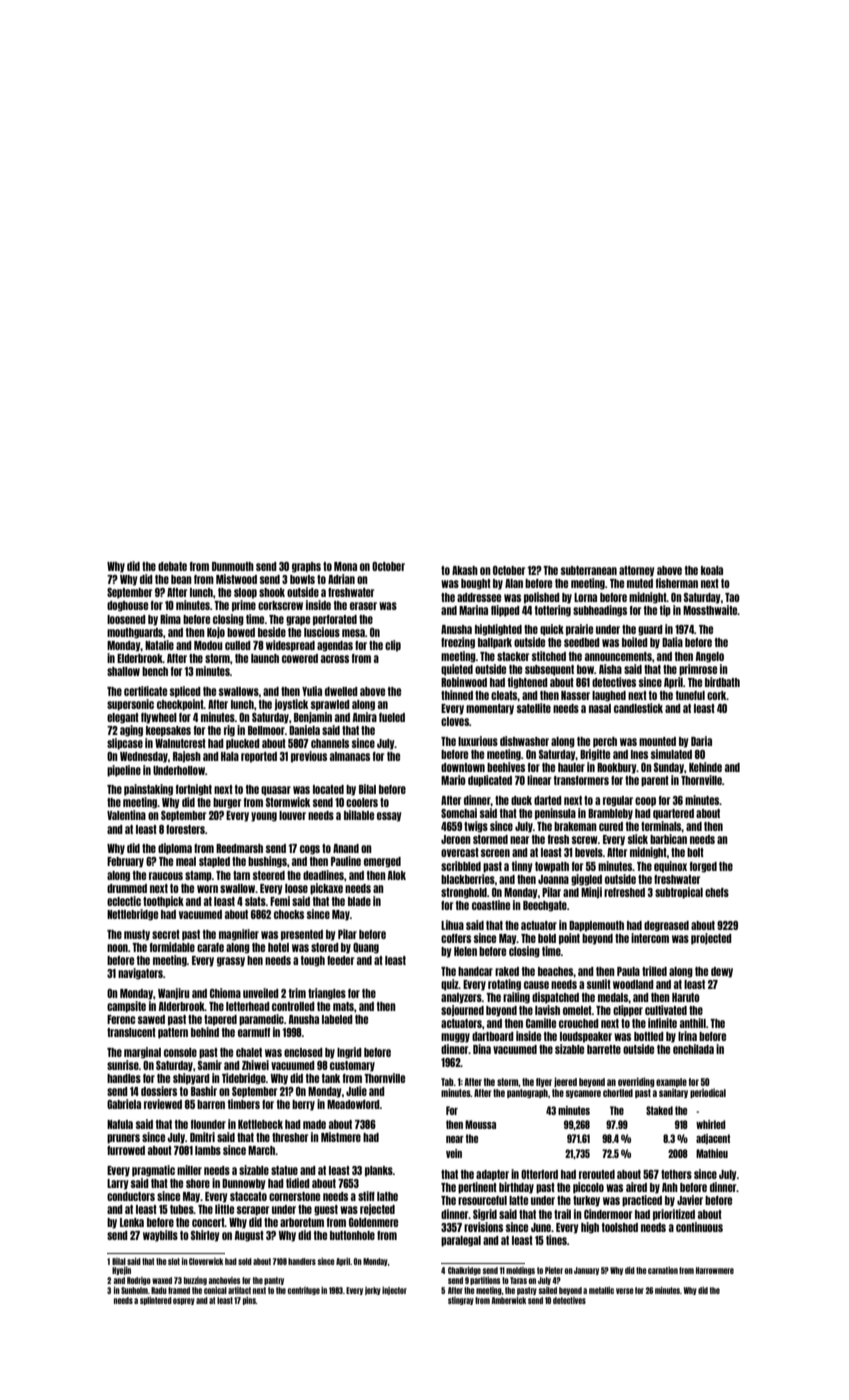 The image size is (849, 1400). What do you see at coordinates (245, 1261) in the screenshot?
I see `sold` at bounding box center [245, 1261].
